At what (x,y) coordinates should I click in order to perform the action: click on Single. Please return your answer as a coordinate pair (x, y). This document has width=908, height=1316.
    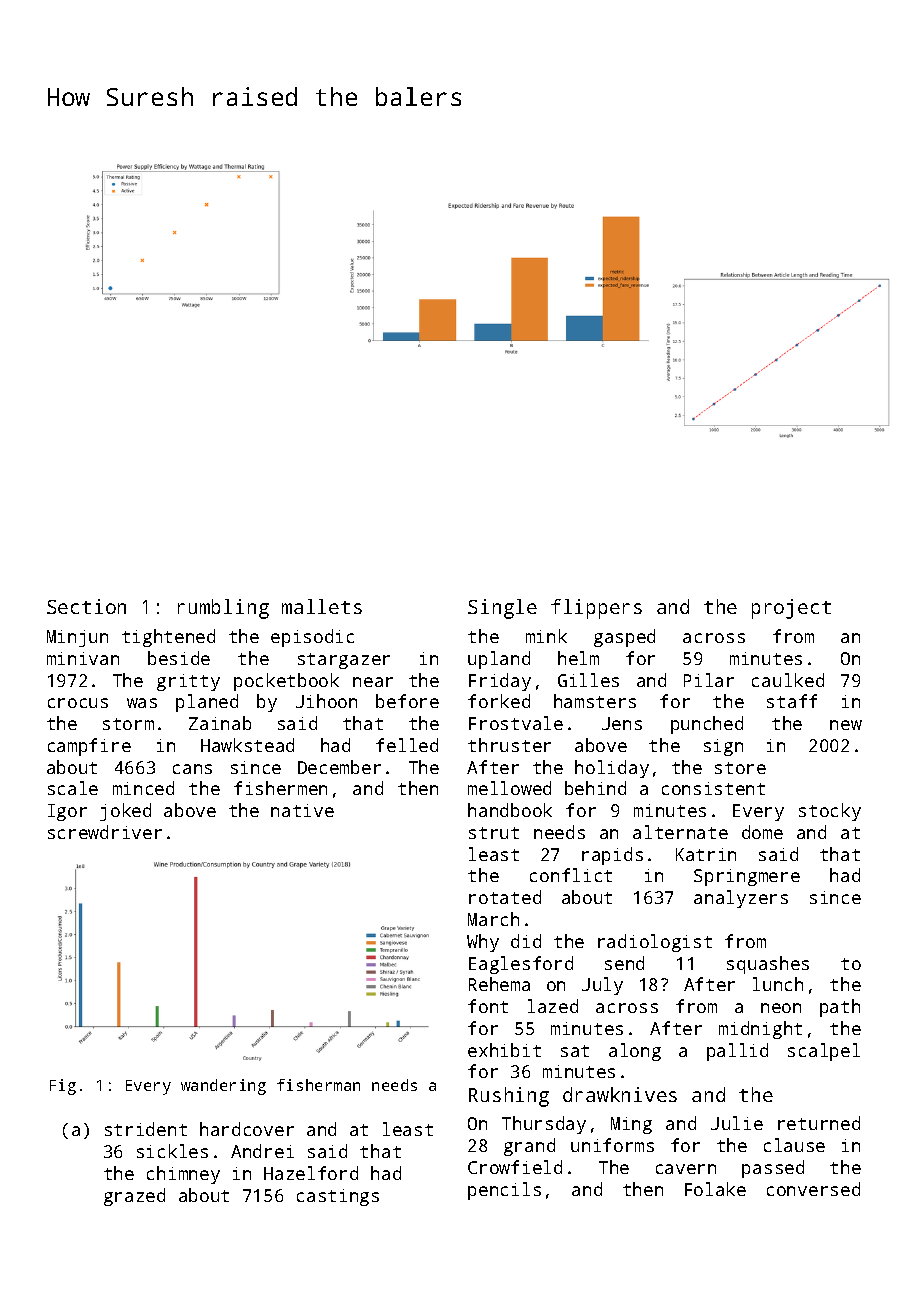
    Looking at the image, I should click on (502, 609).
